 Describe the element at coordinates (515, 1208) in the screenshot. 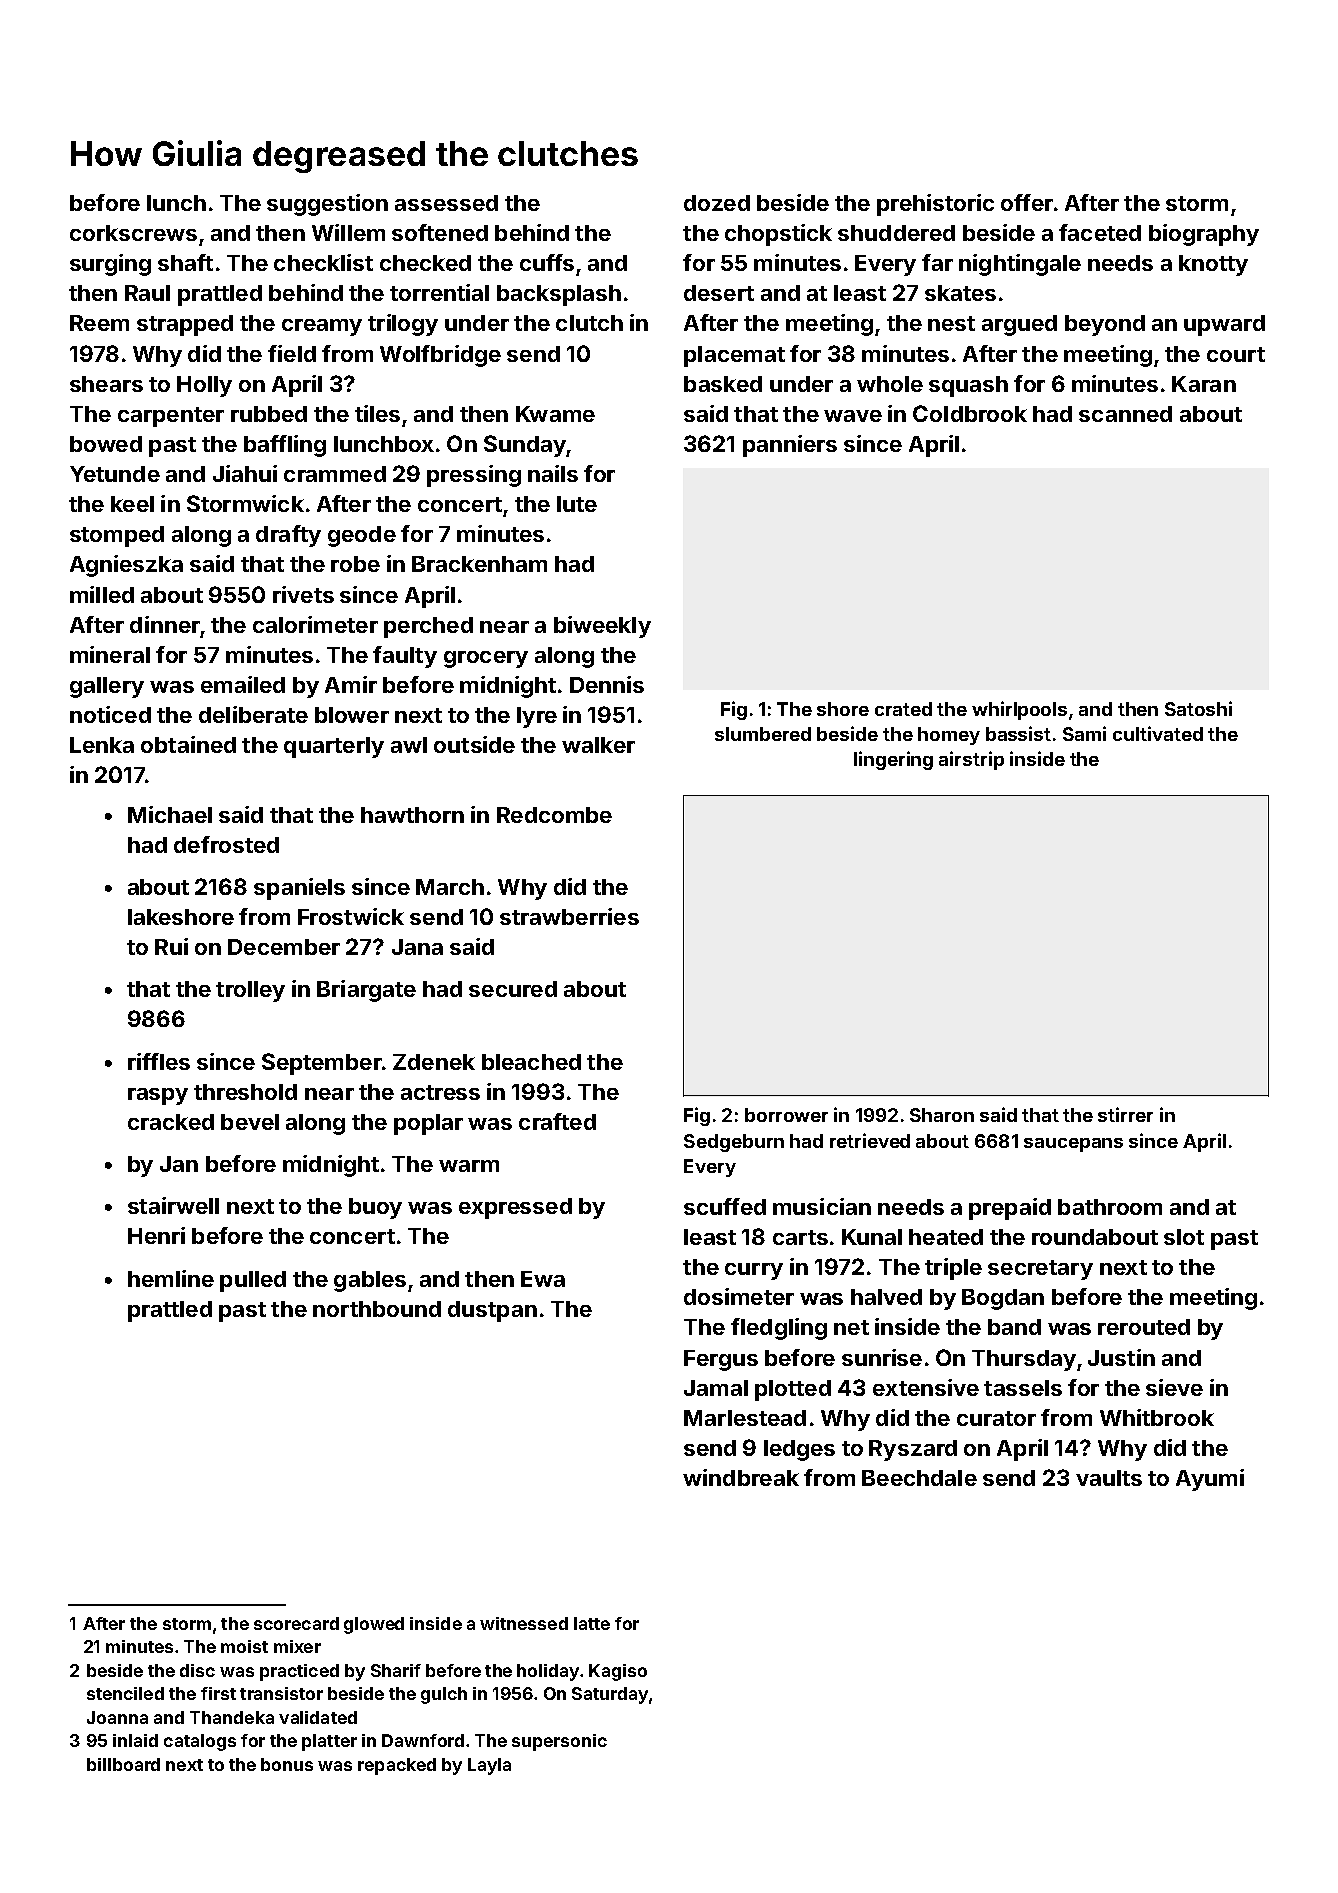

I see `expressed` at that location.
